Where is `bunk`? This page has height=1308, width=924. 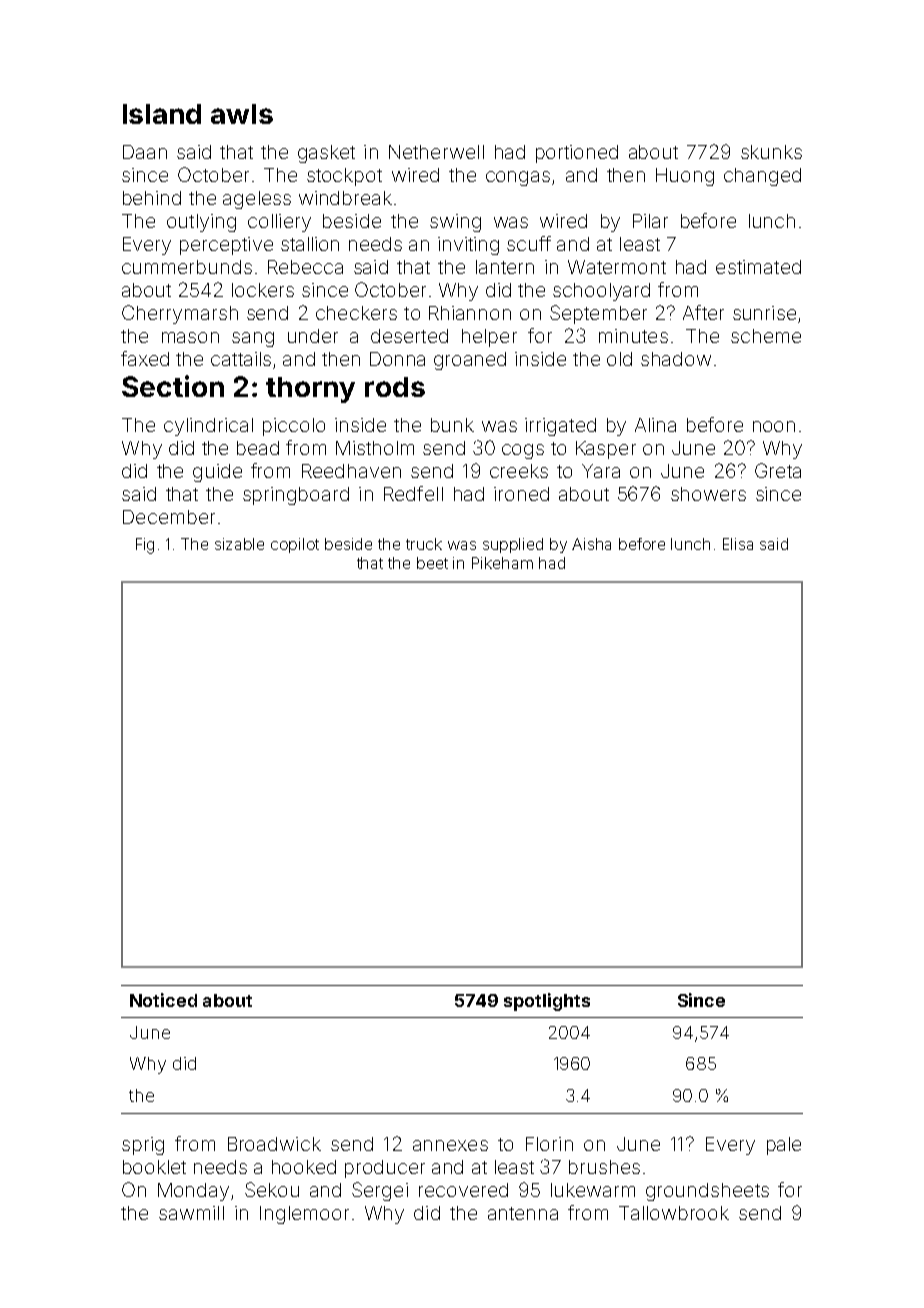 bunk is located at coordinates (452, 425).
